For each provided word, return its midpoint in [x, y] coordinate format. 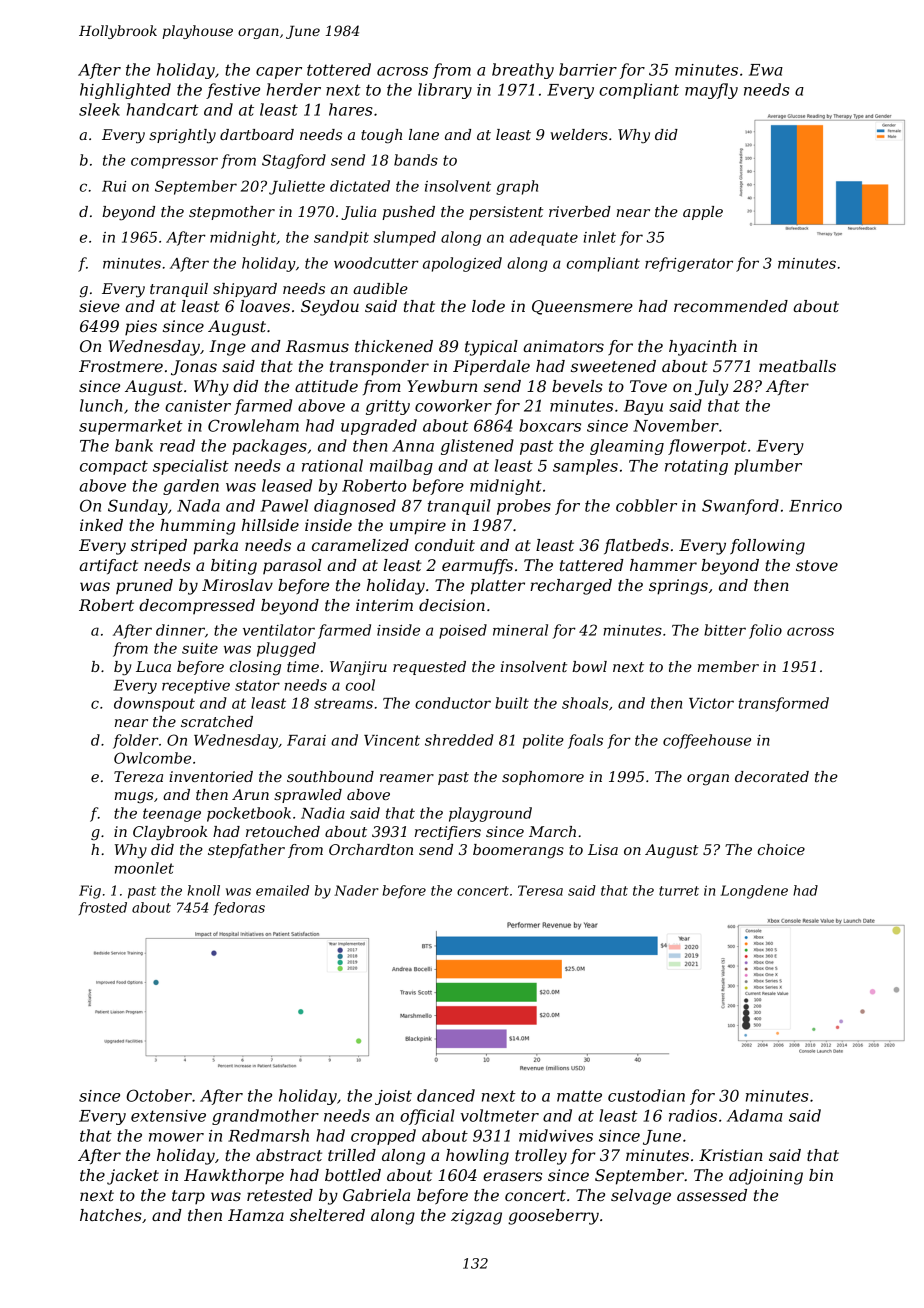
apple [703, 213]
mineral [520, 630]
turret [679, 891]
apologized [462, 264]
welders [579, 134]
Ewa [766, 70]
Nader [356, 890]
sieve [99, 306]
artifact [108, 566]
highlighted [125, 91]
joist [393, 1097]
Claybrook [170, 833]
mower [176, 1137]
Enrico [815, 506]
